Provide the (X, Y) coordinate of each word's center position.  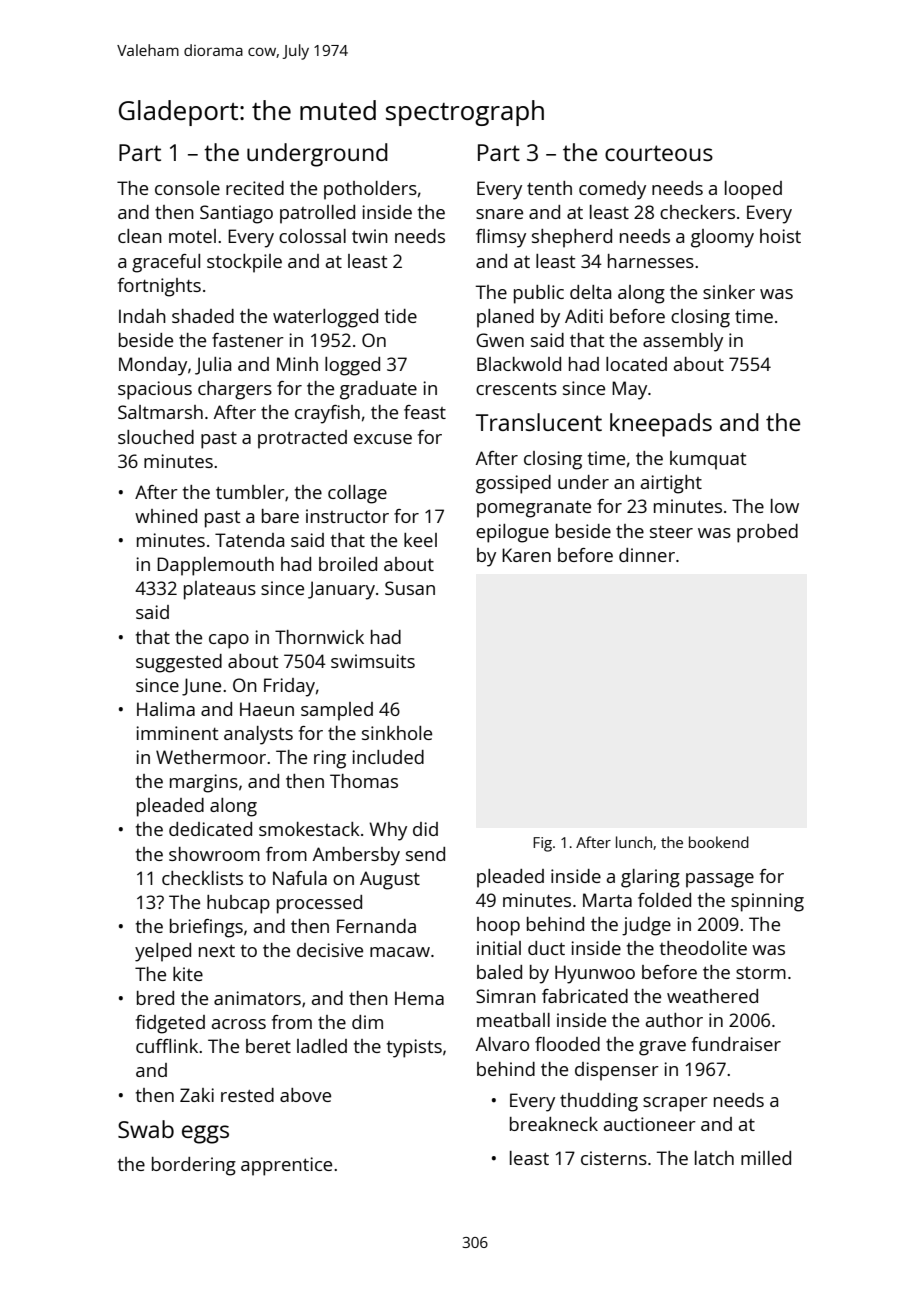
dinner (647, 555)
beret (268, 1046)
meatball (513, 1020)
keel (420, 540)
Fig (542, 844)
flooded (567, 1044)
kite (188, 974)
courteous (659, 153)
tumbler (250, 492)
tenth (549, 188)
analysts (258, 735)
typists (414, 1048)
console (187, 188)
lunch (634, 842)
